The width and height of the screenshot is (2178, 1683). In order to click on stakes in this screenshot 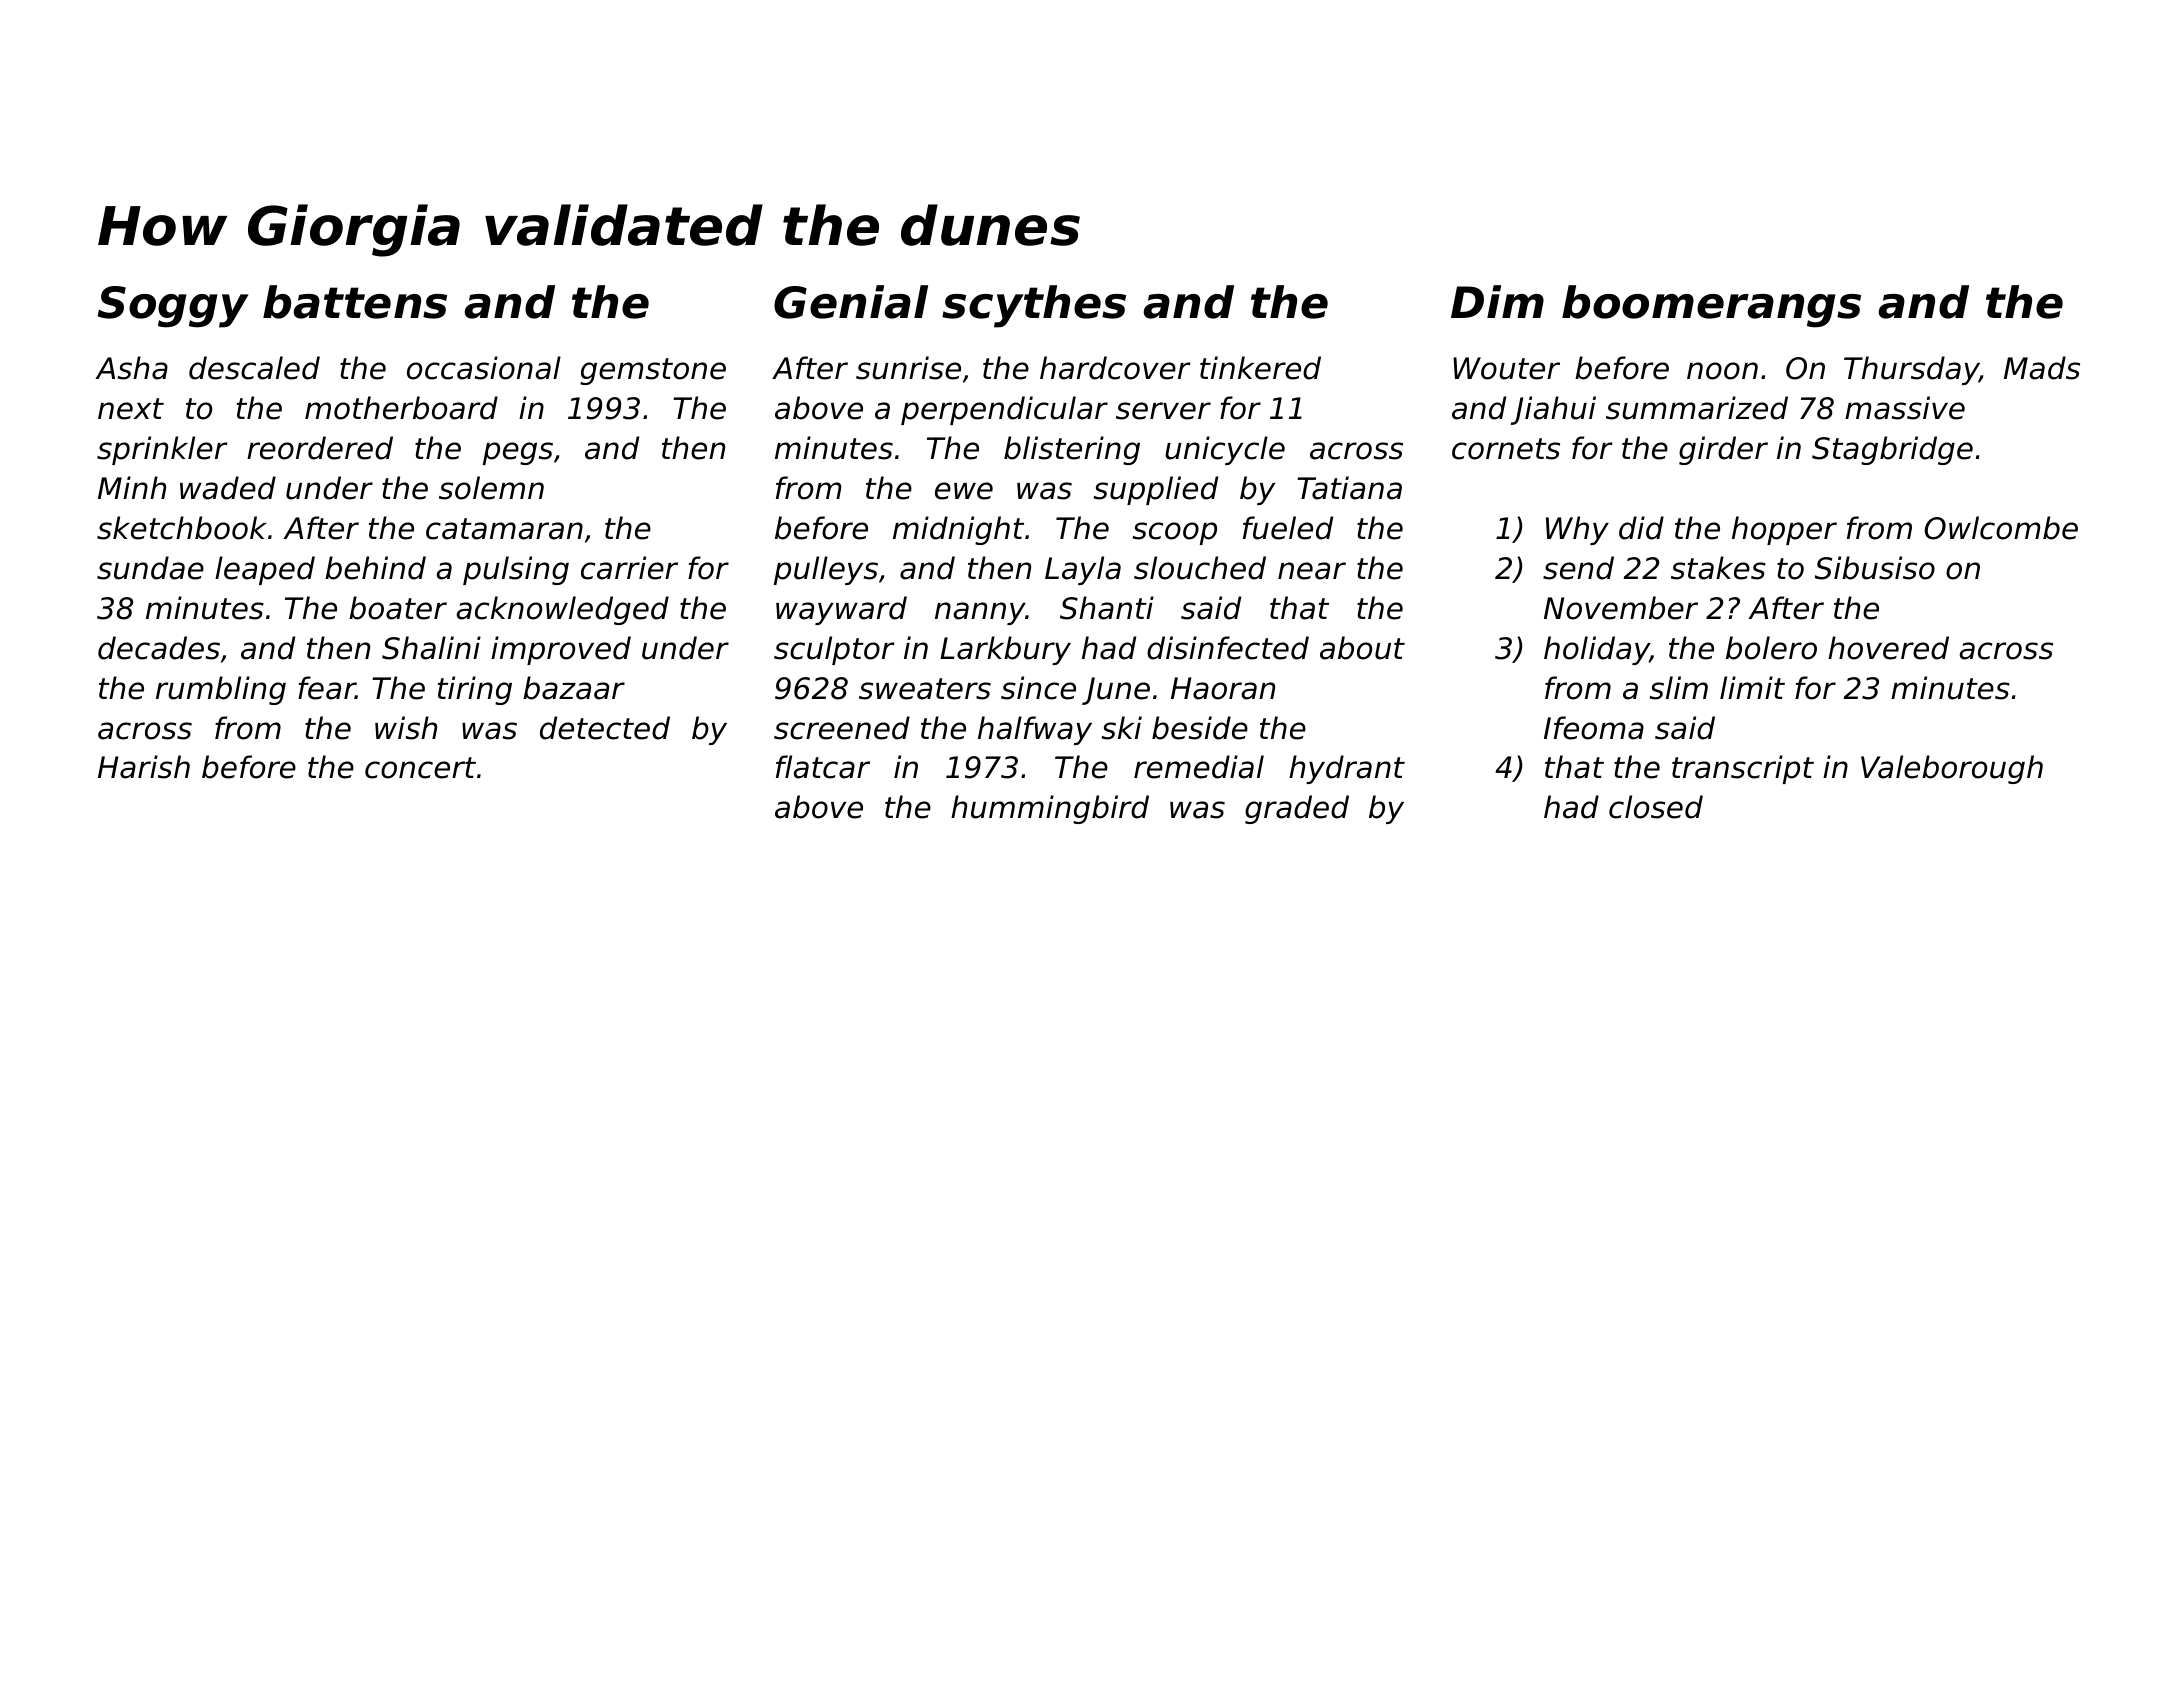, I will do `click(1718, 568)`.
